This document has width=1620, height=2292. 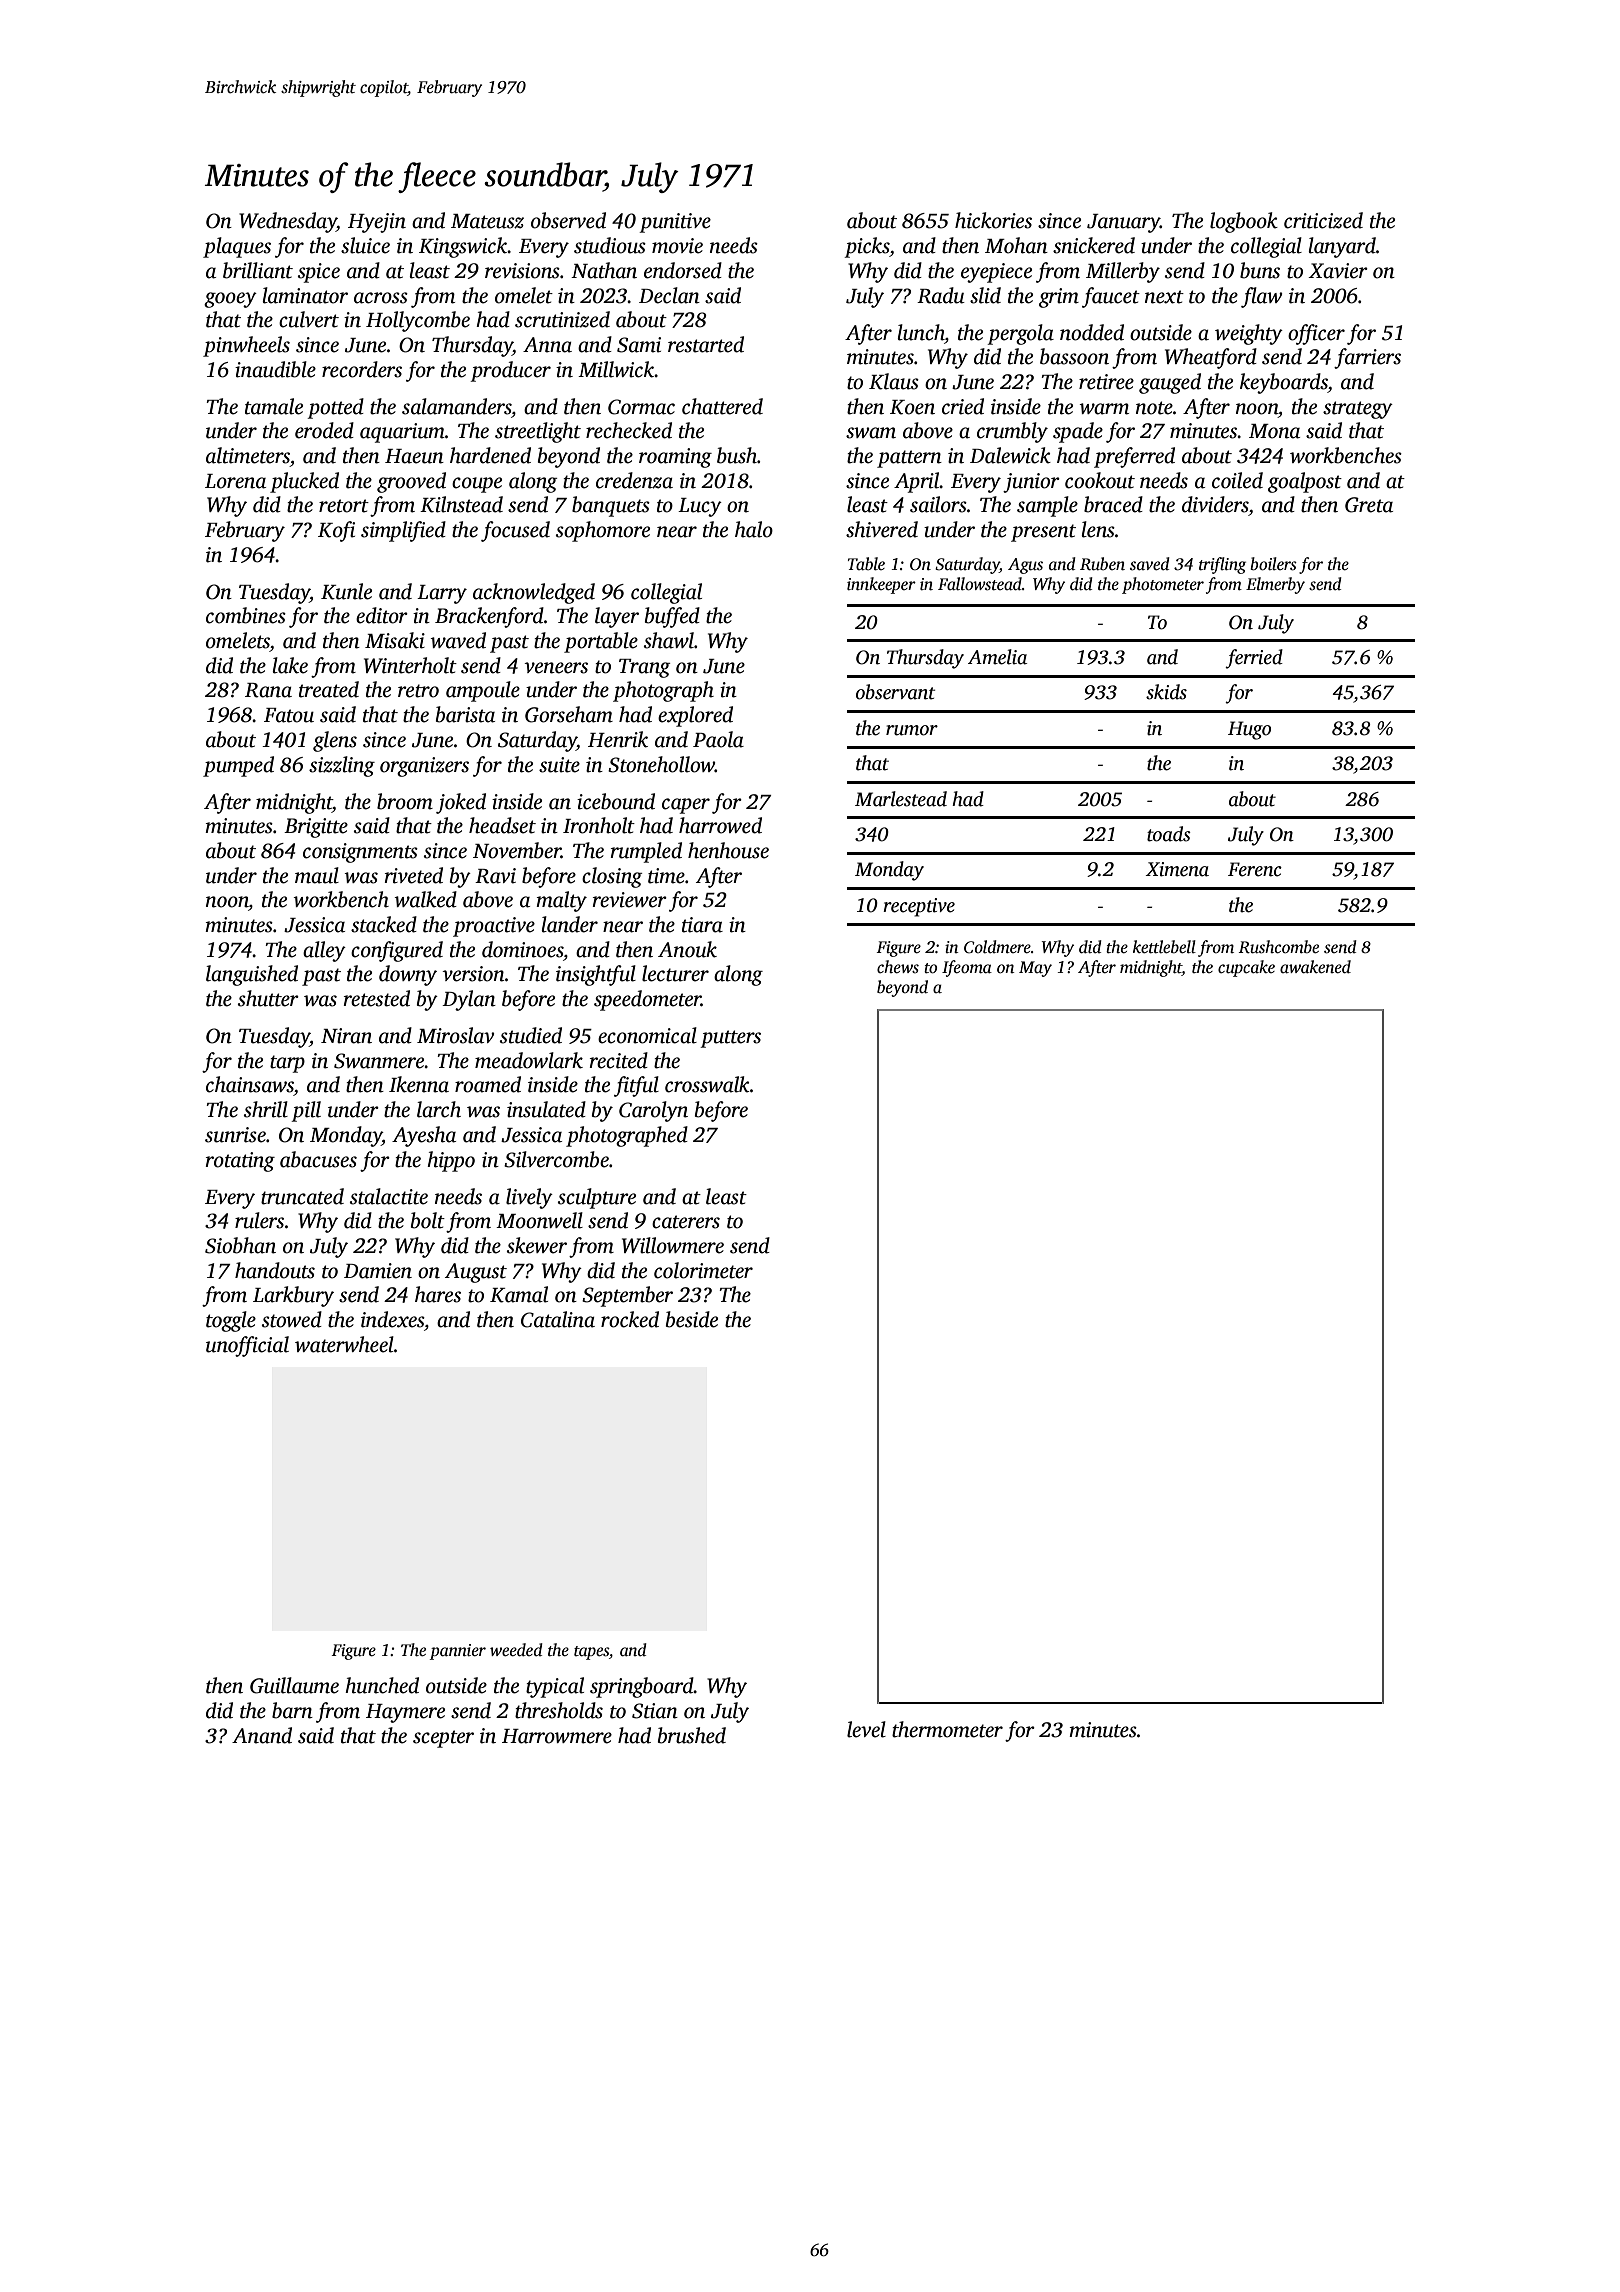 What do you see at coordinates (262, 1735) in the document?
I see `Anand` at bounding box center [262, 1735].
